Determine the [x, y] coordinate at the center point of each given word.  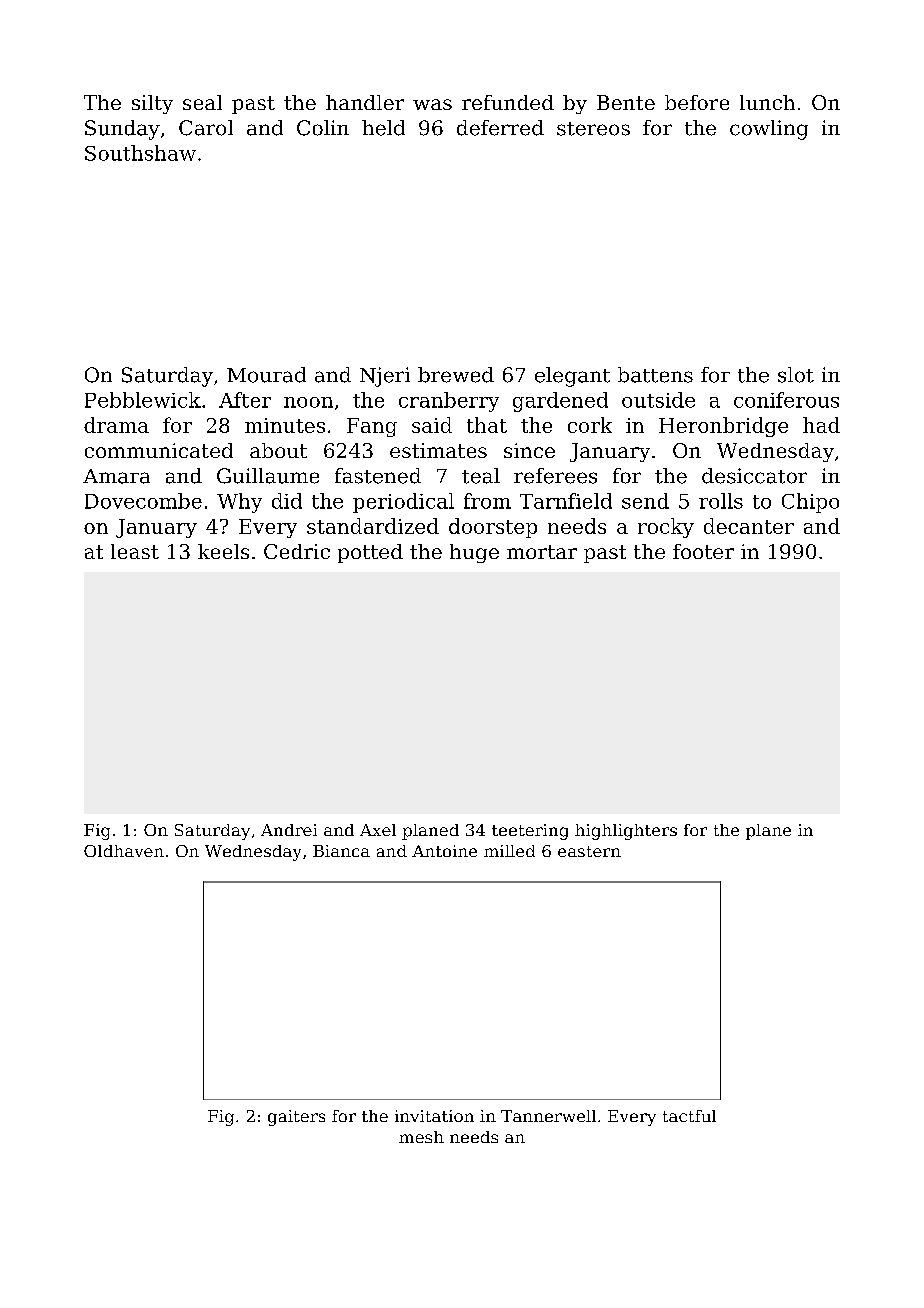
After [245, 400]
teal [481, 476]
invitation [434, 1116]
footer [703, 551]
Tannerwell [548, 1116]
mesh [421, 1137]
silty [152, 104]
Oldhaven [124, 851]
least [135, 551]
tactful [689, 1116]
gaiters [296, 1118]
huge [474, 553]
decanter [749, 526]
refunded [508, 102]
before [697, 102]
